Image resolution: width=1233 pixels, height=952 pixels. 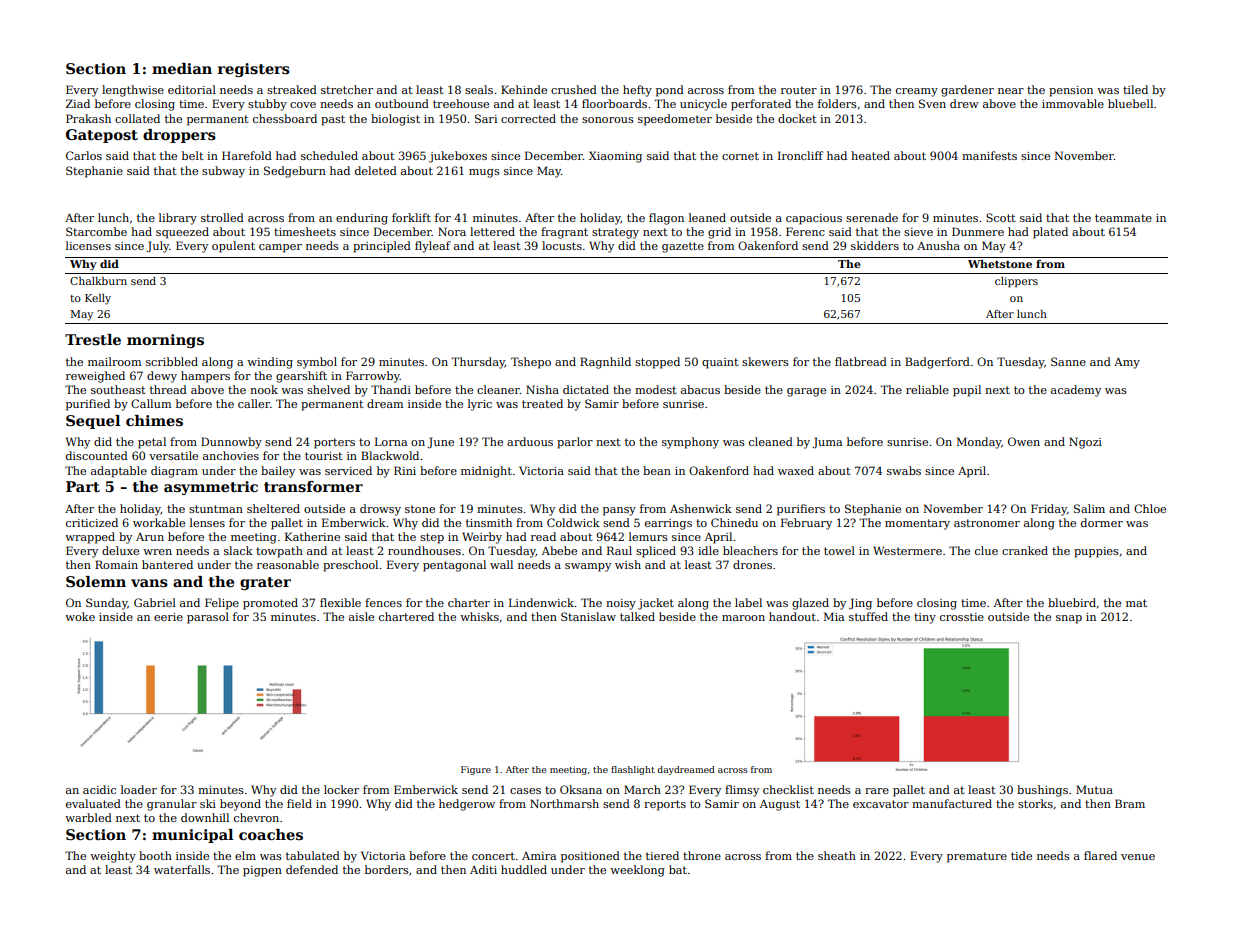 I want to click on tiled, so click(x=1135, y=89).
